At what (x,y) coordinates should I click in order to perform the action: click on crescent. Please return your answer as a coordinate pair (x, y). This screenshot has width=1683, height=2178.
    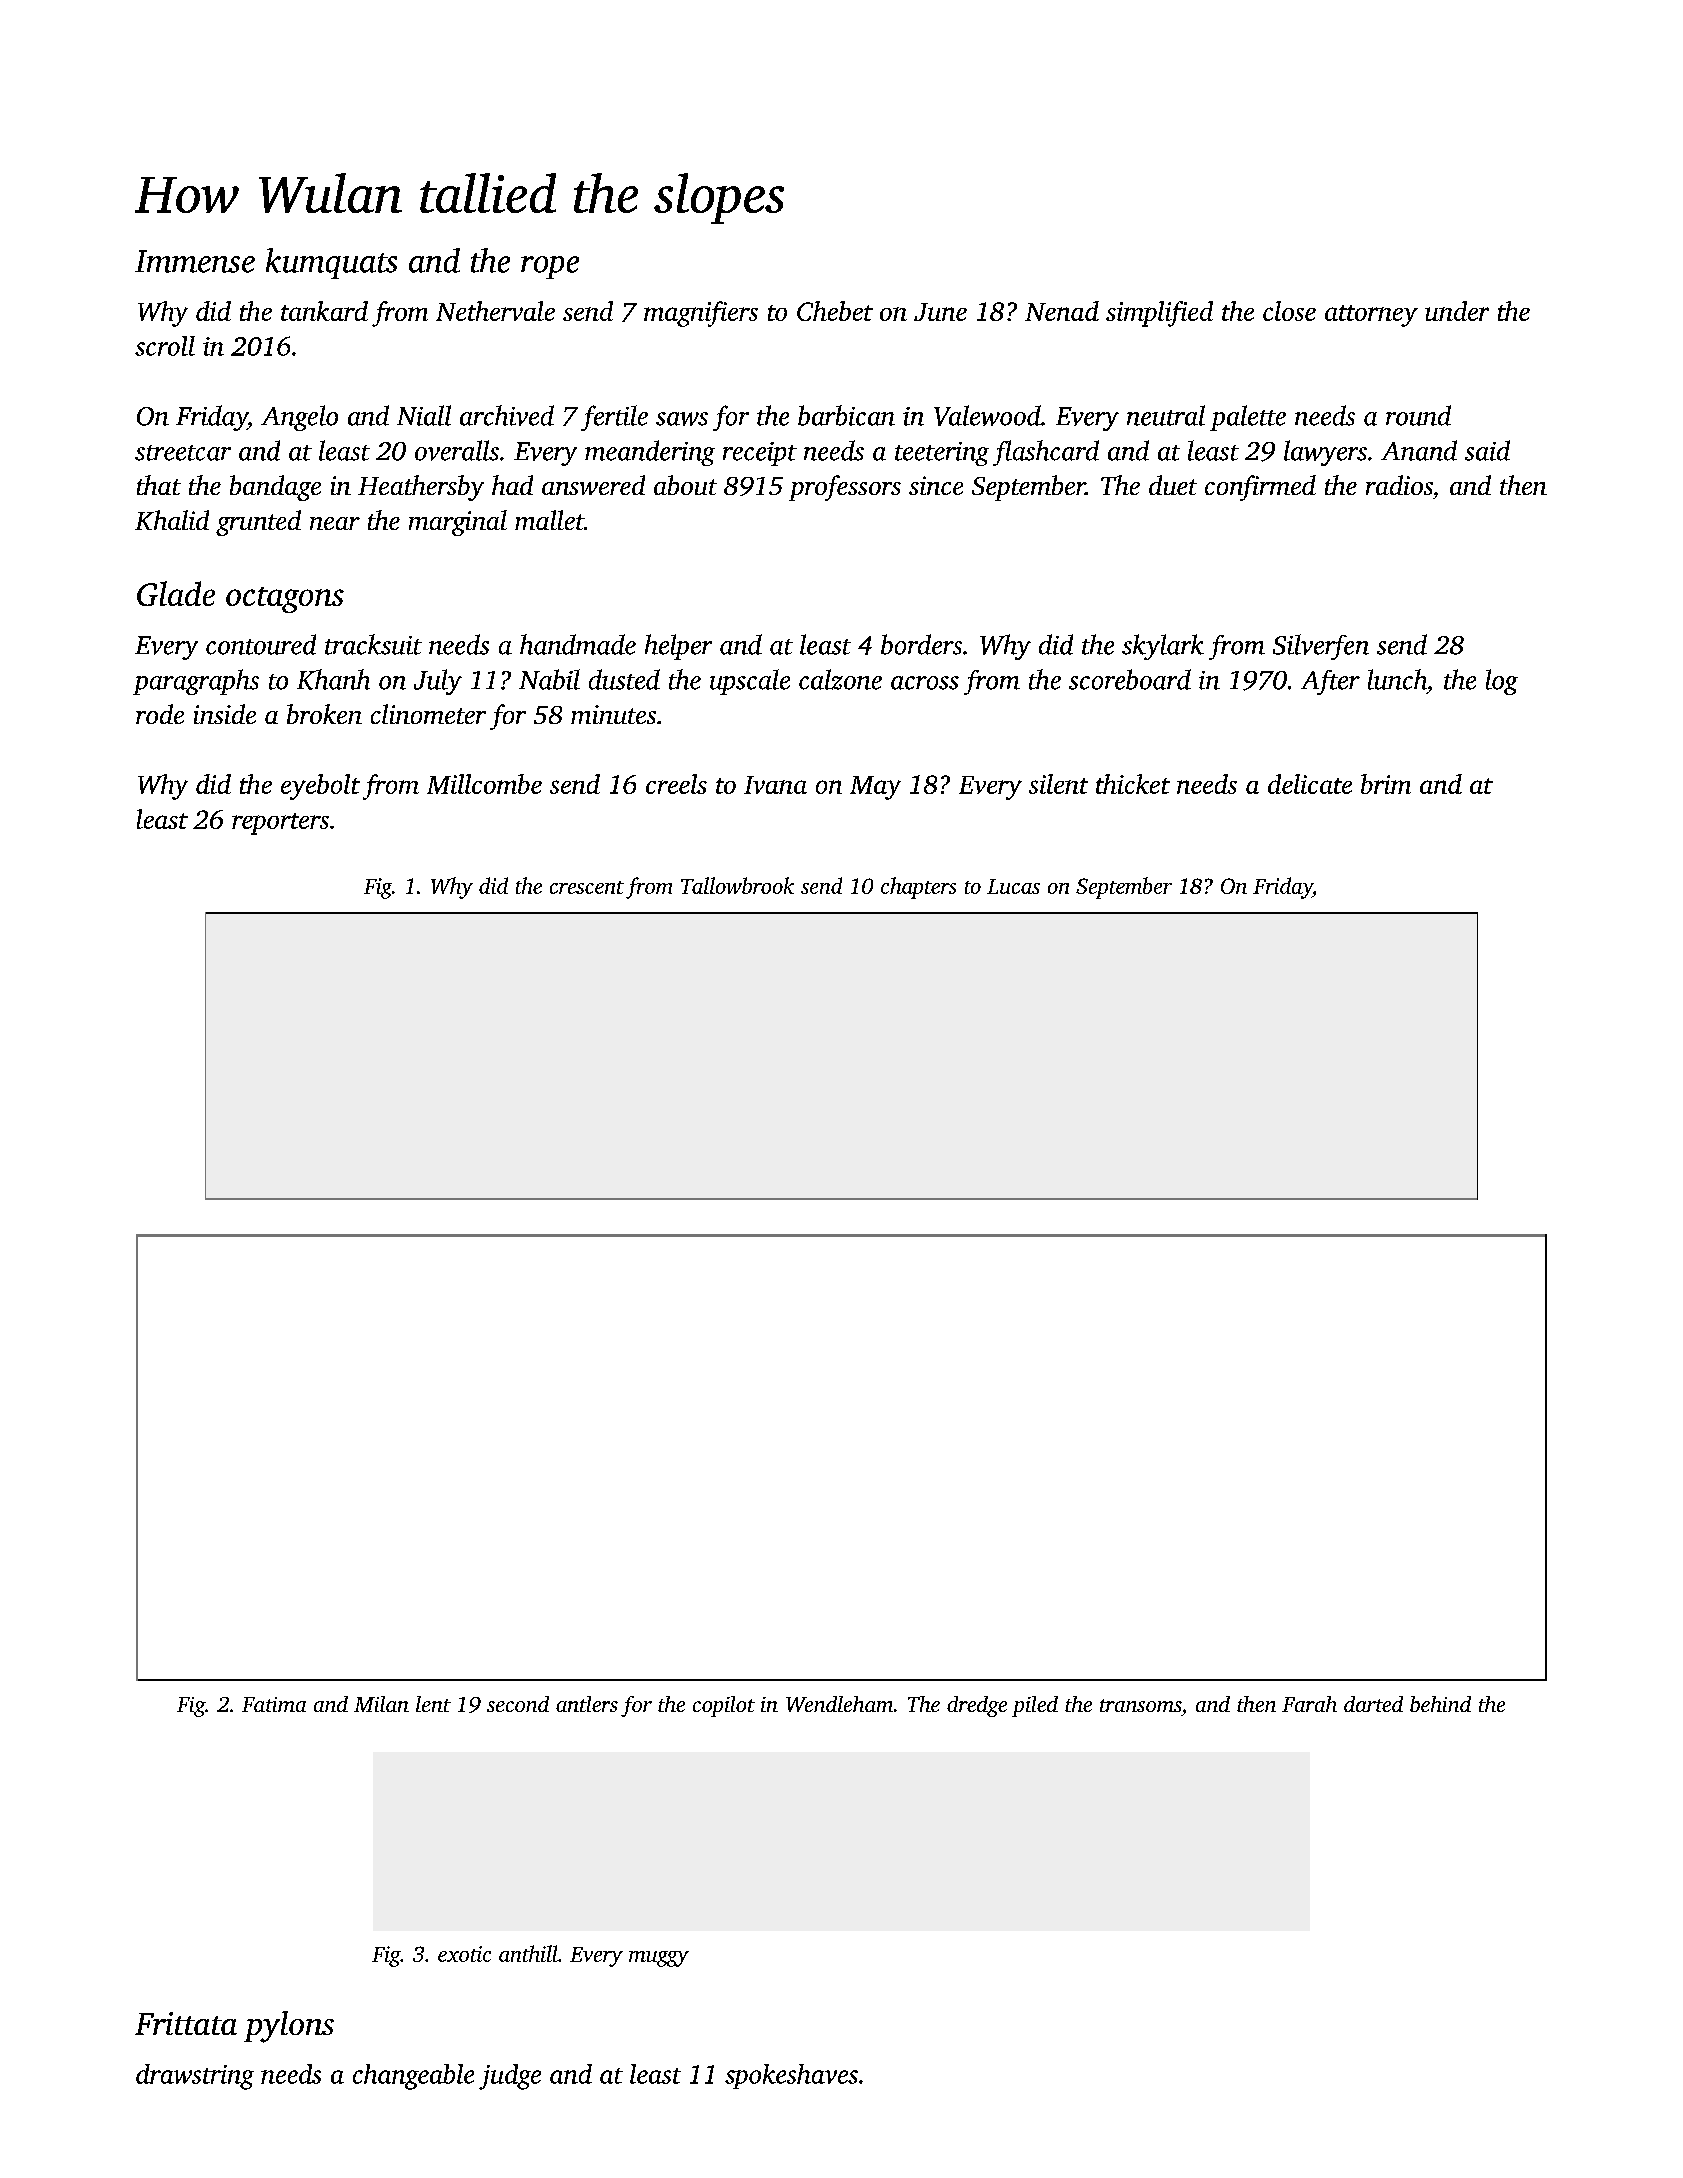
    Looking at the image, I should click on (587, 887).
